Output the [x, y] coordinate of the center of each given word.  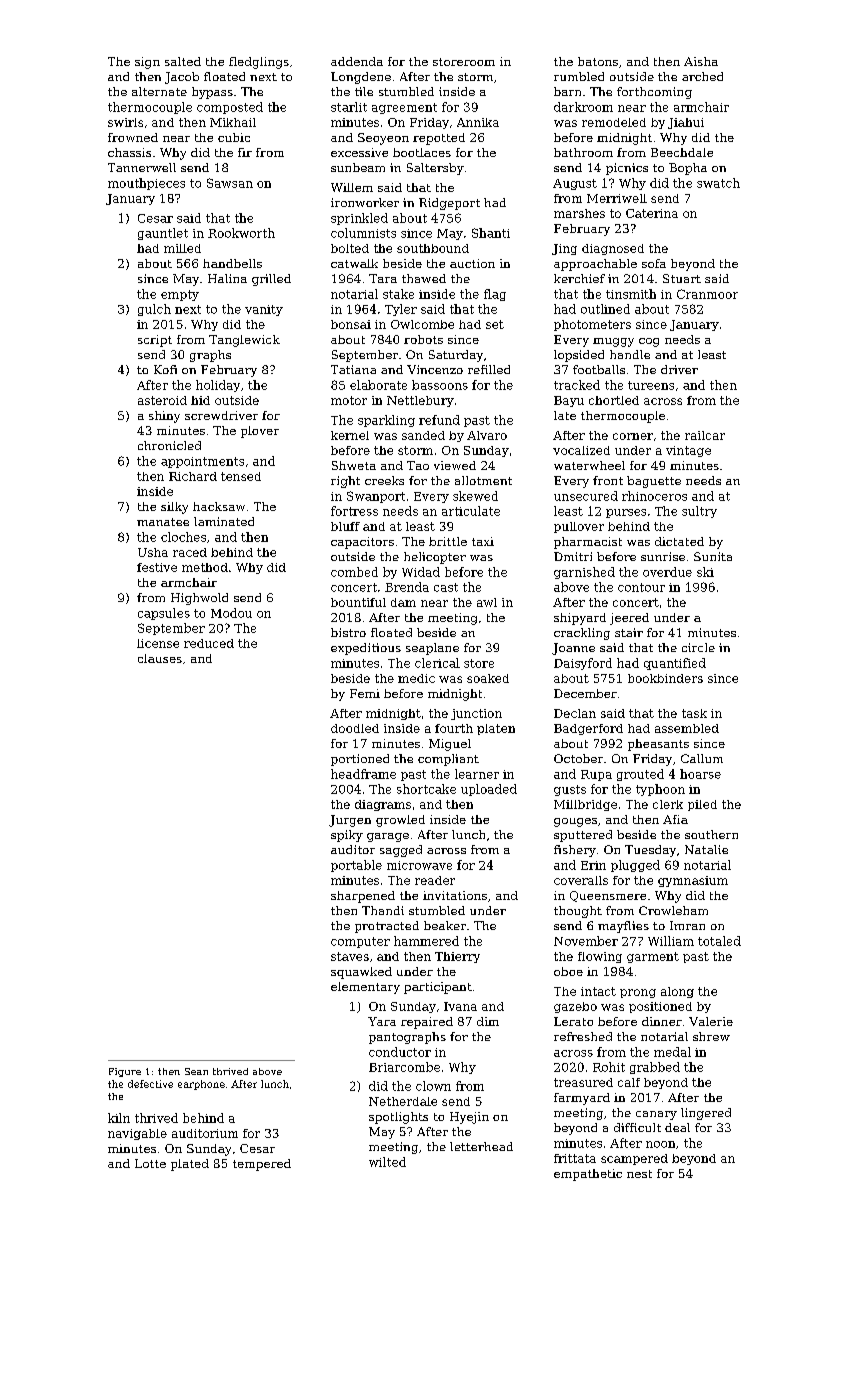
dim [488, 1021]
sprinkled [359, 219]
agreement [404, 108]
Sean [196, 1071]
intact [598, 991]
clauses [160, 658]
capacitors [362, 543]
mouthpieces [146, 184]
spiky [347, 836]
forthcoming [654, 93]
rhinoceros [654, 496]
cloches [183, 537]
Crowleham [673, 910]
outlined [605, 309]
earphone [201, 1085]
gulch [154, 310]
